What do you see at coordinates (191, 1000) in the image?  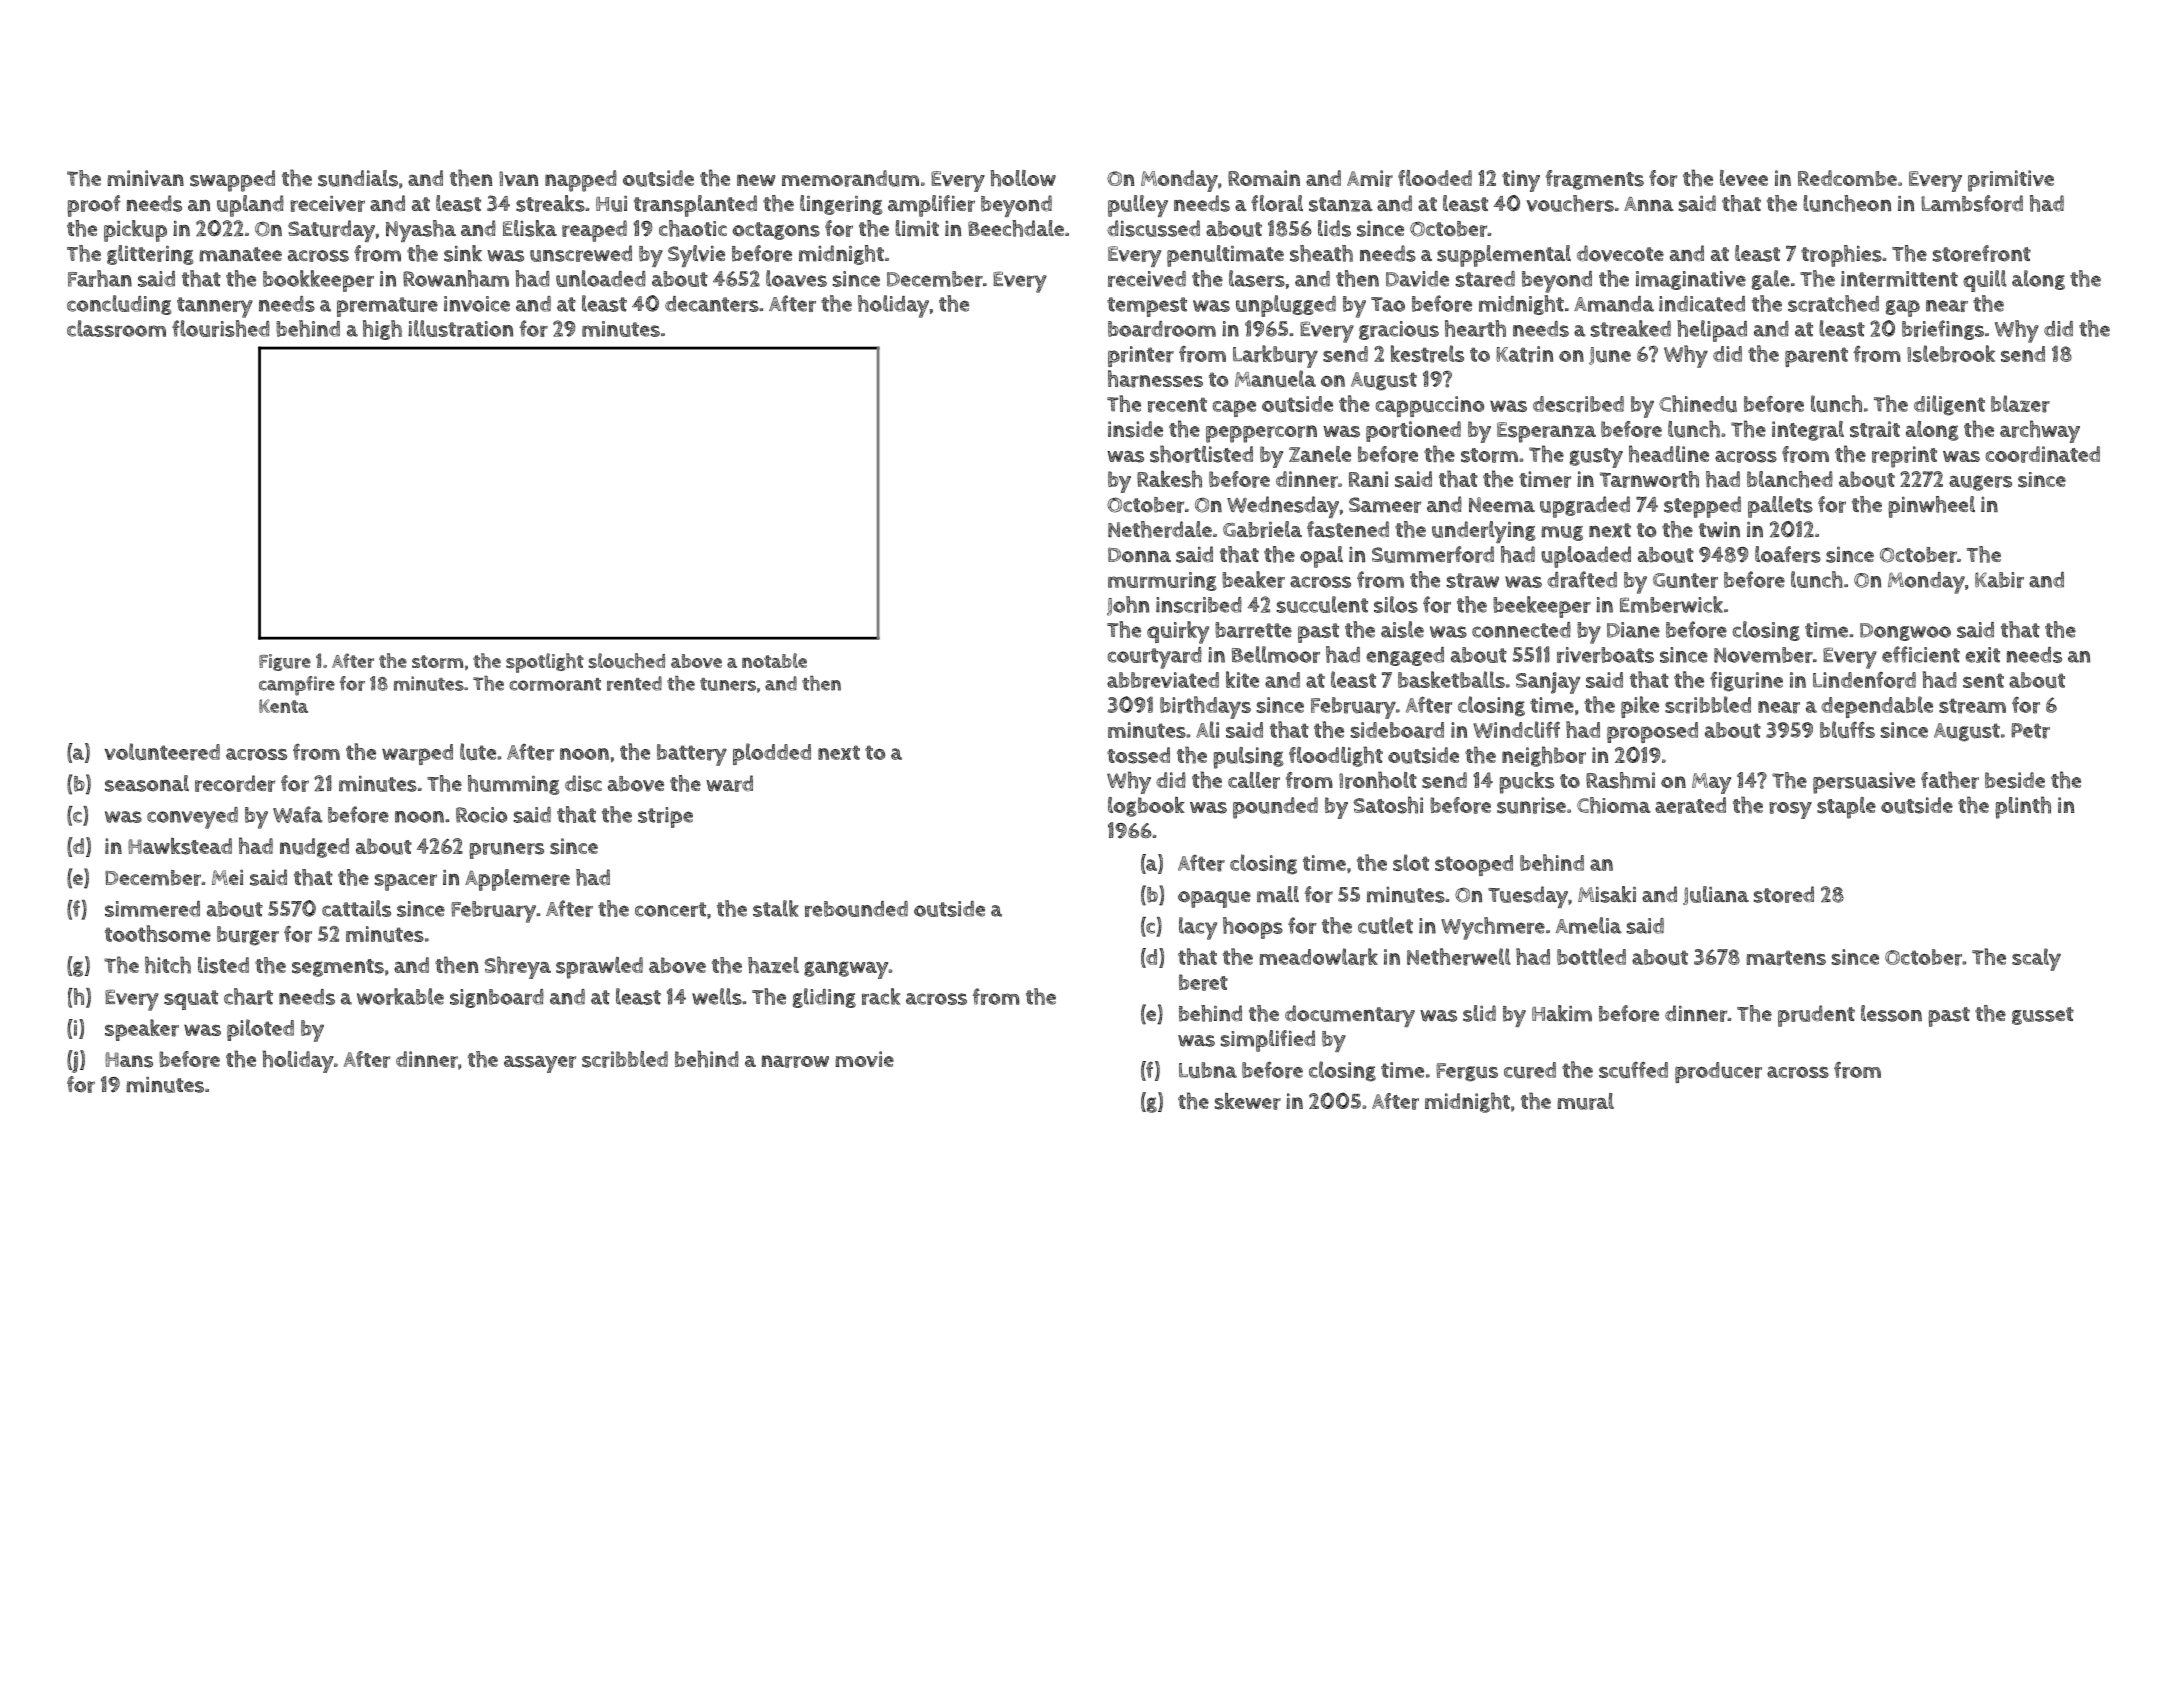 I see `squat` at bounding box center [191, 1000].
